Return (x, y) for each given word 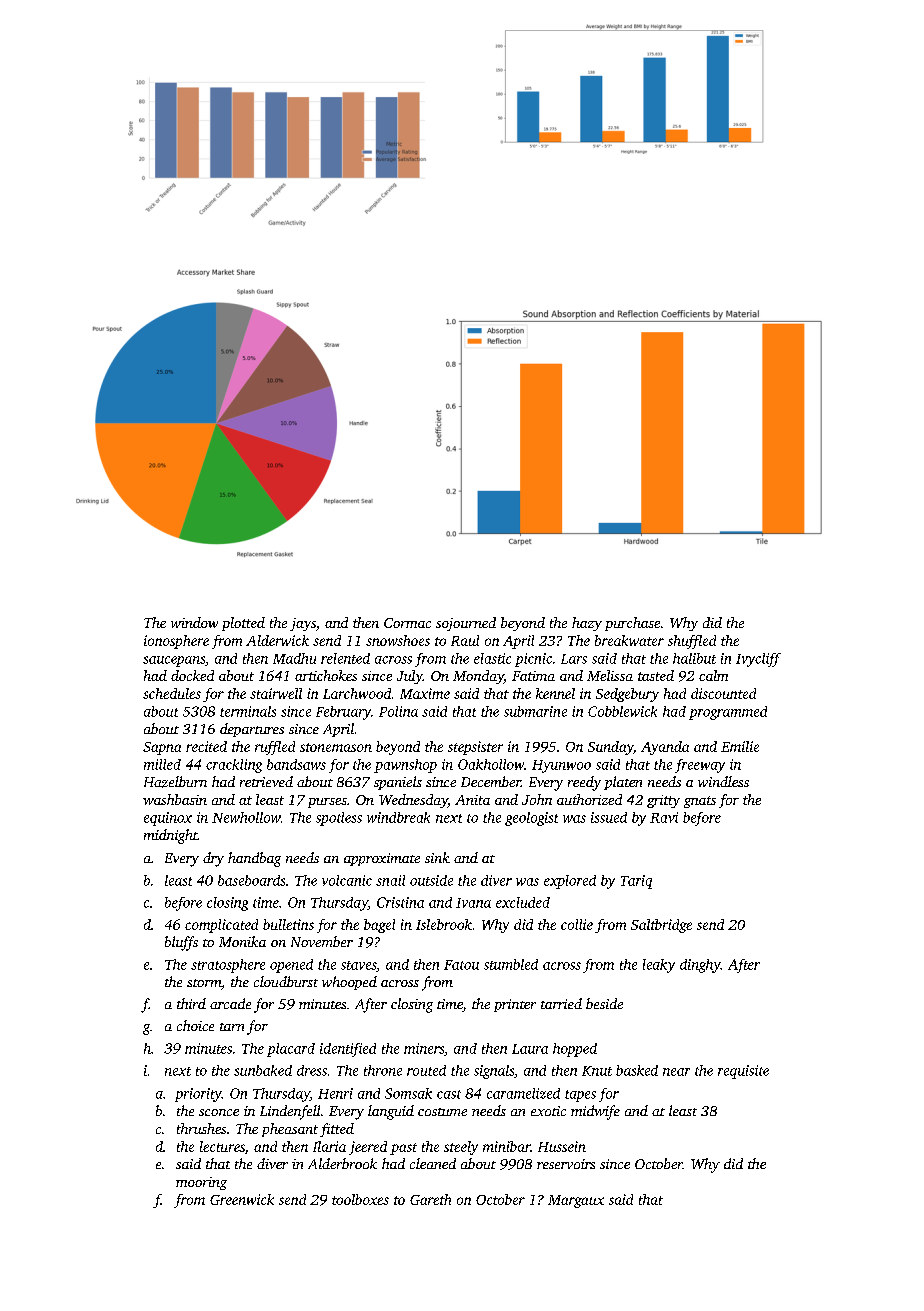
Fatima (533, 676)
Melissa (610, 675)
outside (431, 880)
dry (213, 859)
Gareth (430, 1199)
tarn (232, 1027)
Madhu (294, 658)
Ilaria (329, 1146)
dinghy (700, 966)
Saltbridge (661, 926)
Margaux (576, 1201)
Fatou (461, 965)
